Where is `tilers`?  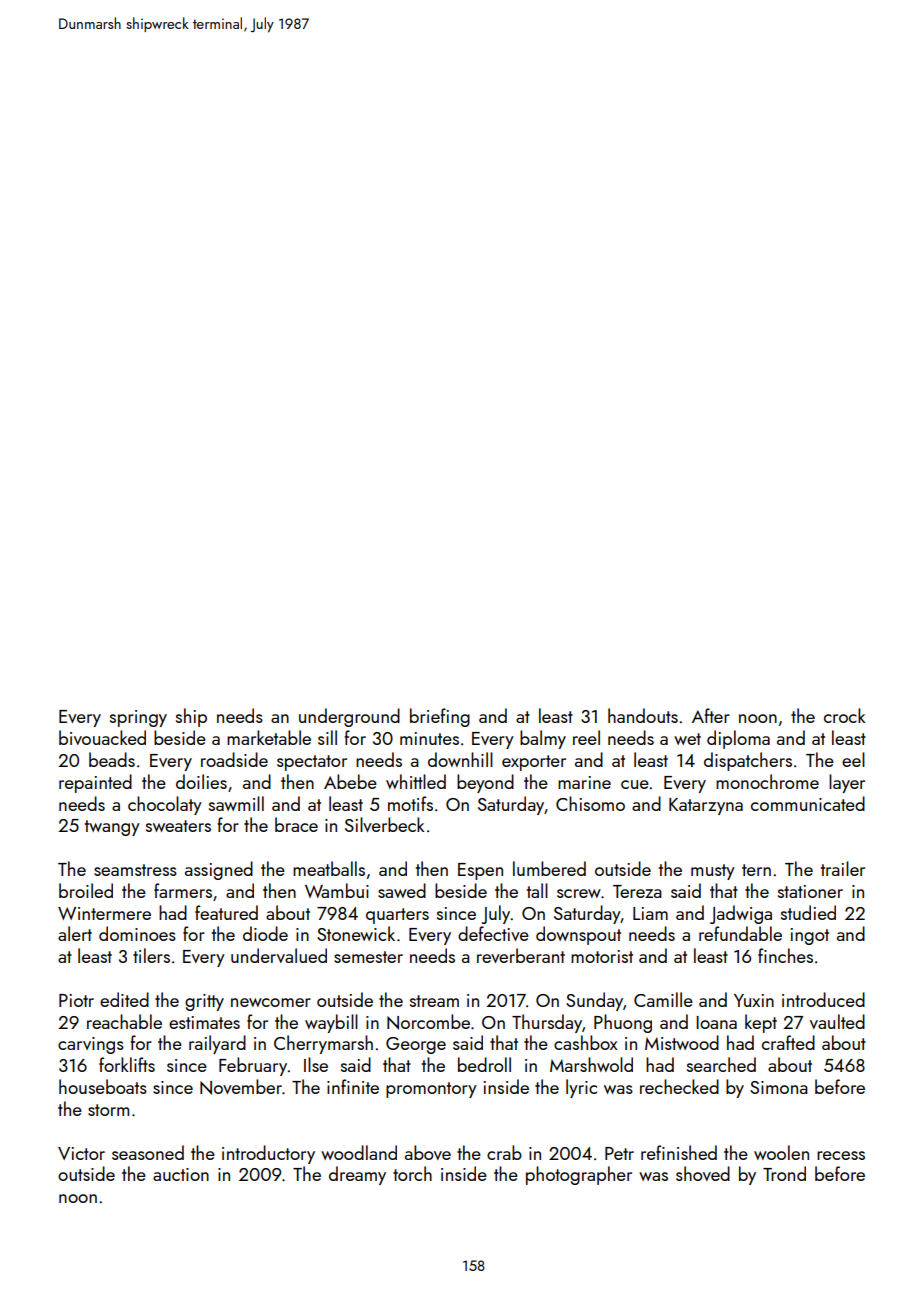
tilers is located at coordinates (151, 955).
